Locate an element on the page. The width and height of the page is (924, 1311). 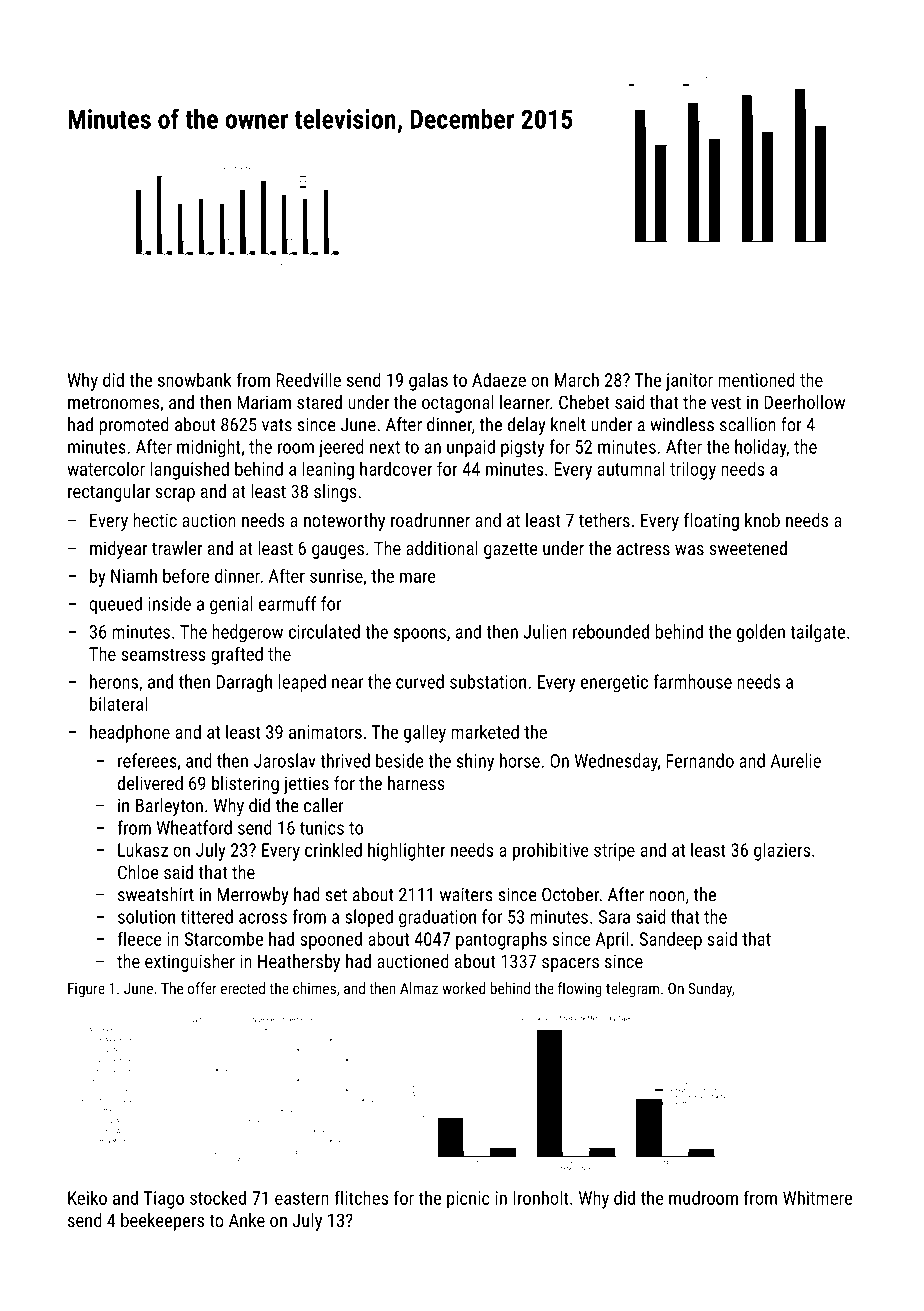
telegram is located at coordinates (632, 989).
